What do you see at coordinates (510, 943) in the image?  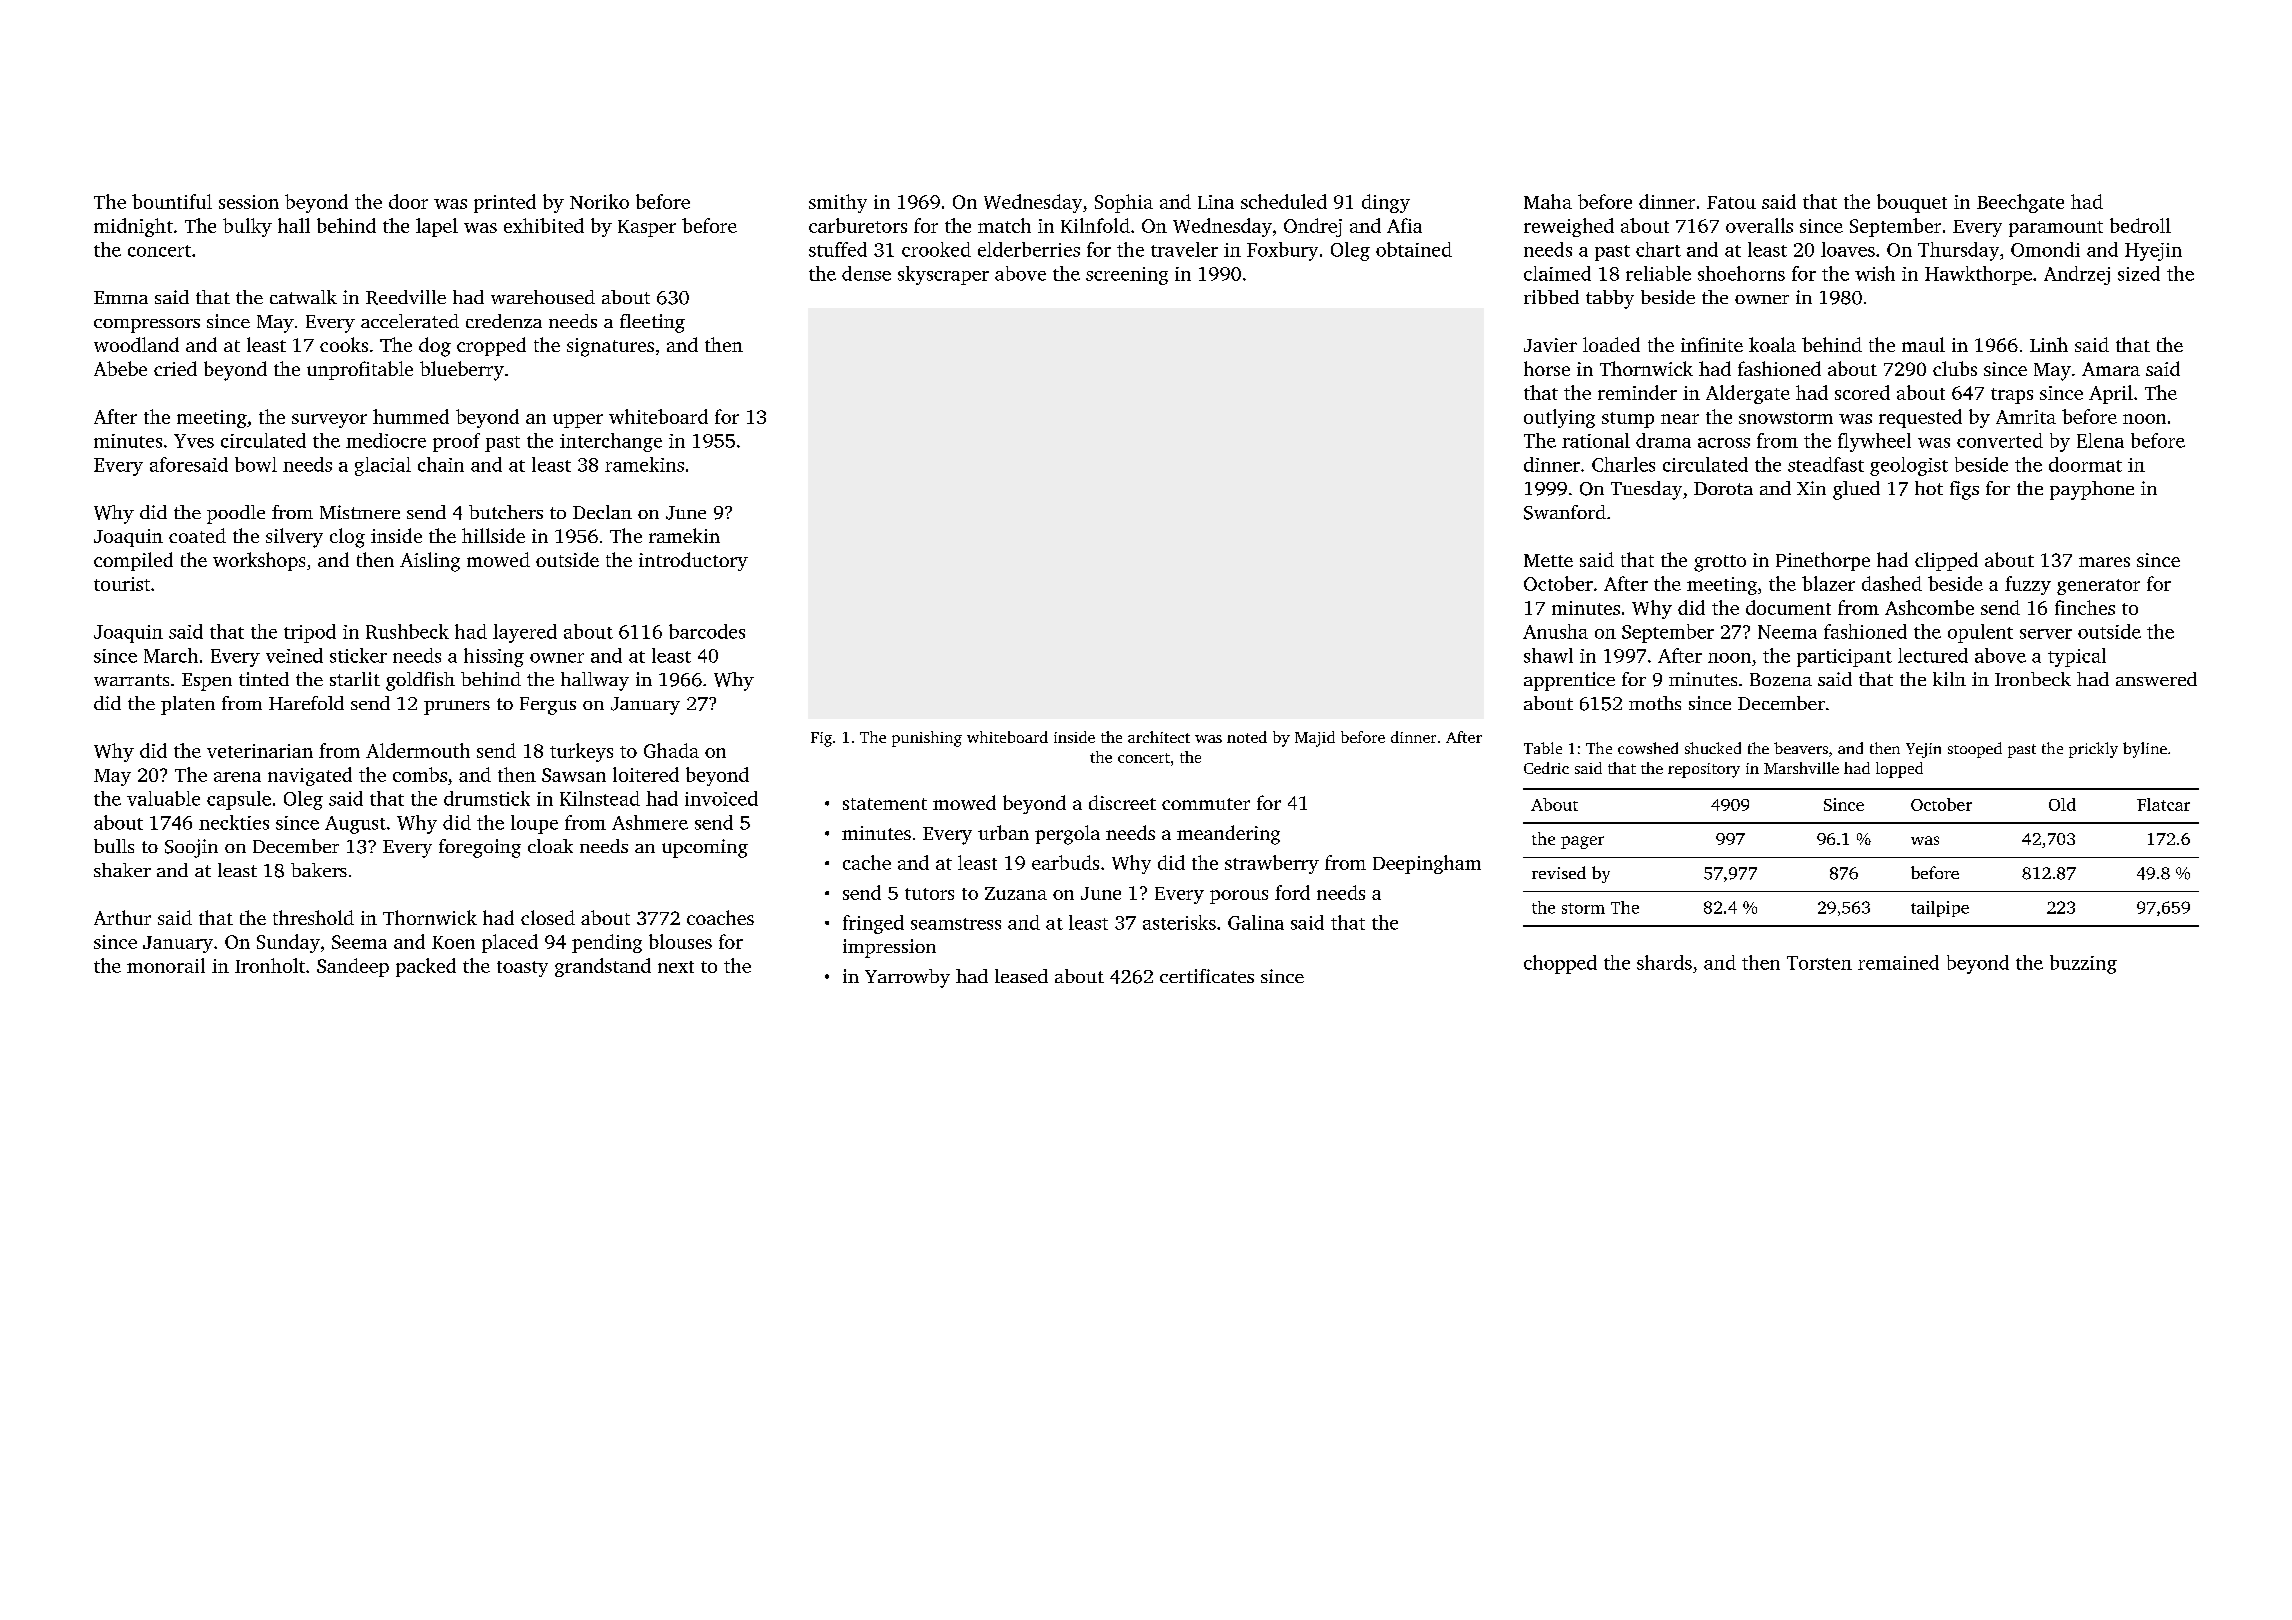 I see `placed` at bounding box center [510, 943].
